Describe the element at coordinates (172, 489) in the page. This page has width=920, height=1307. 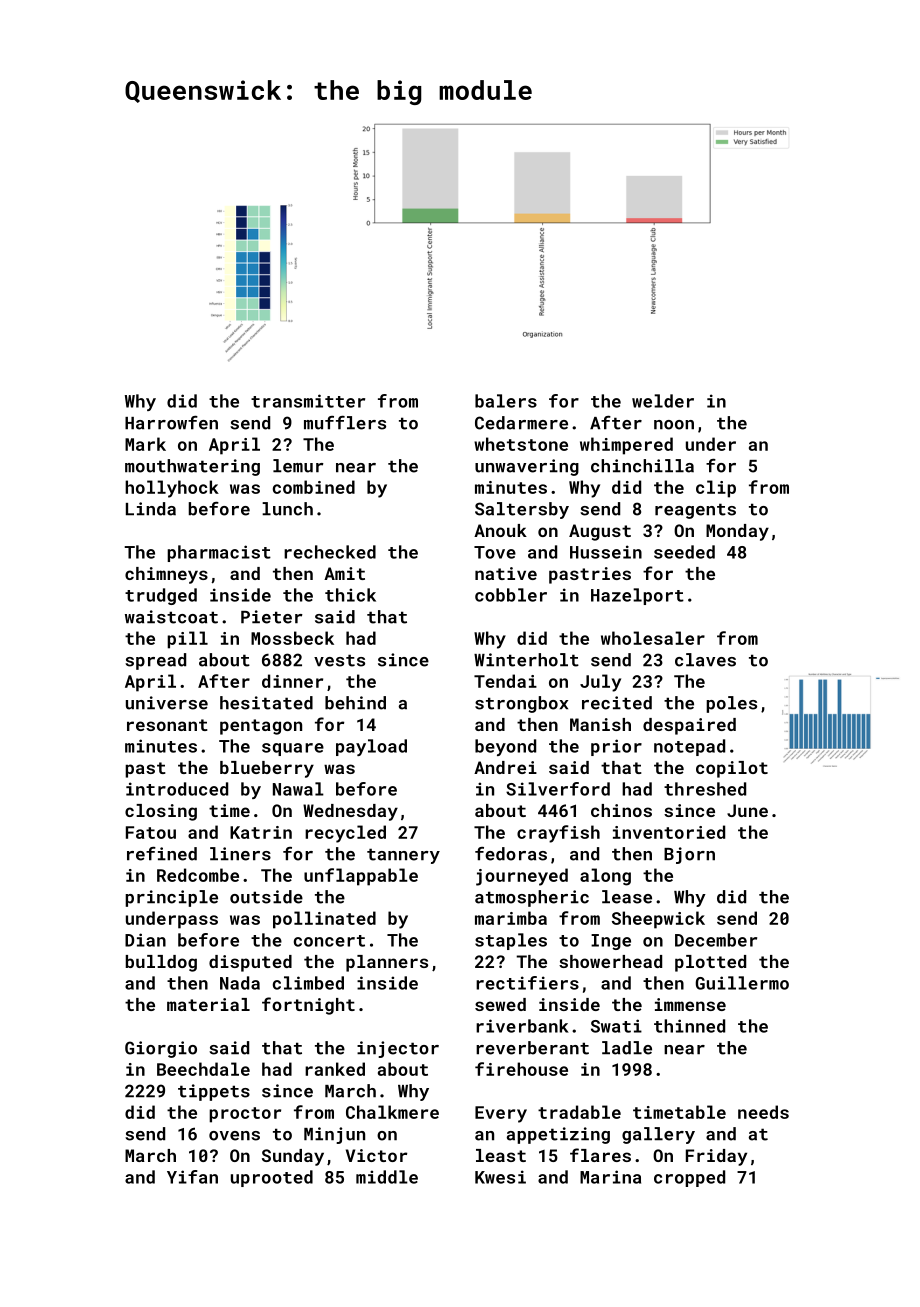
I see `hollyhock` at that location.
